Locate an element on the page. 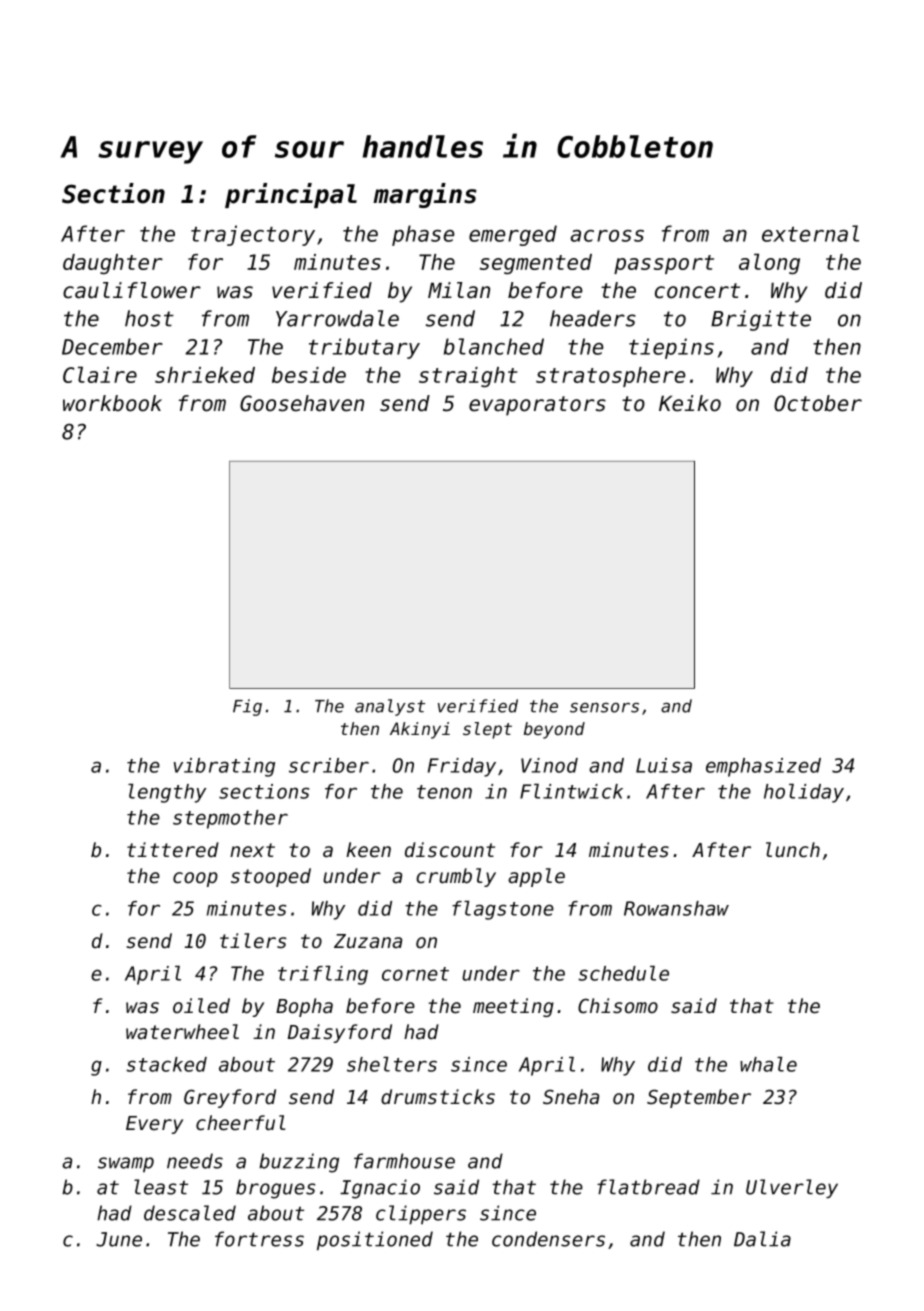 The width and height of the document is (924, 1311). condensers is located at coordinates (548, 1239).
